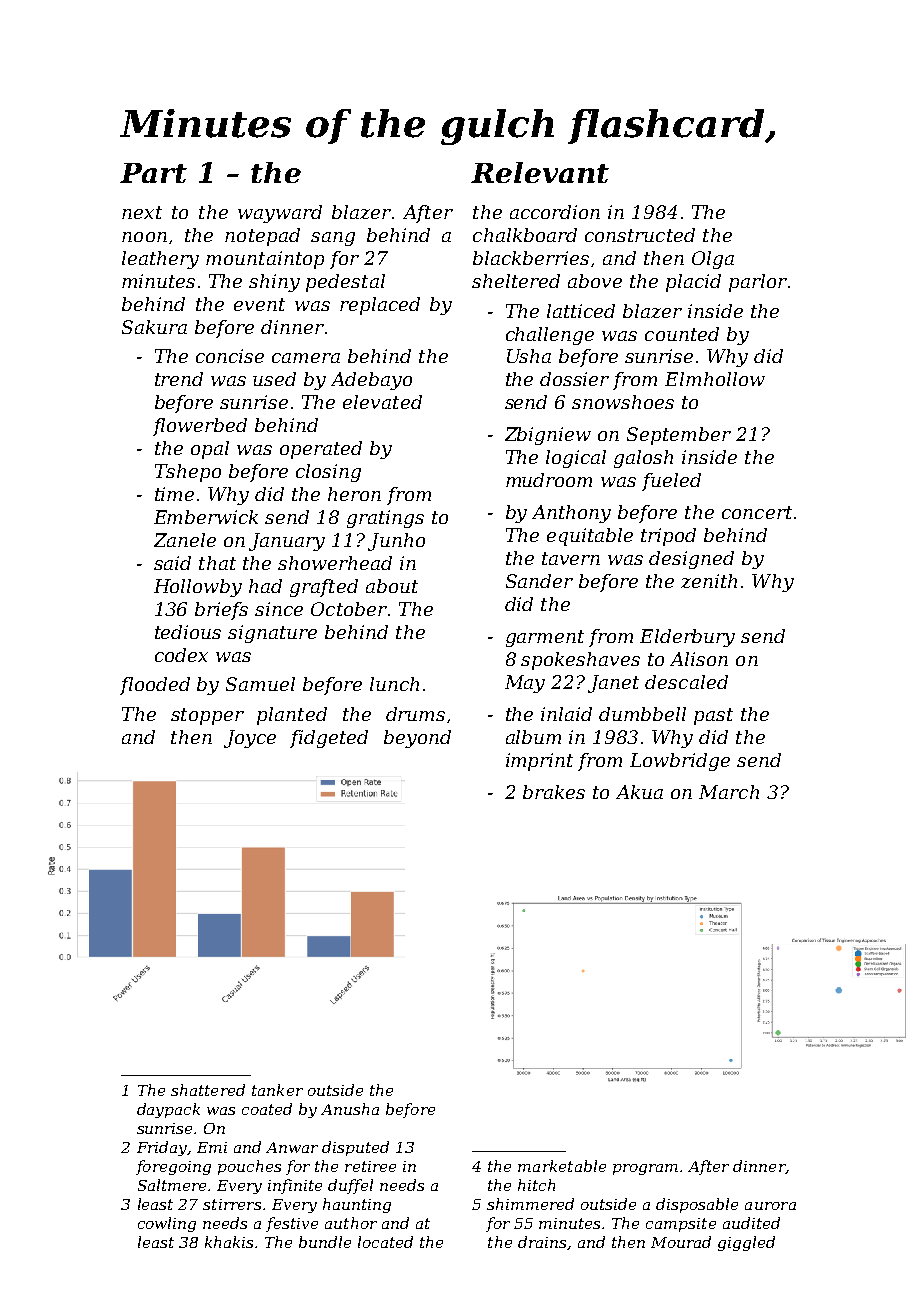 This screenshot has width=924, height=1308. Describe the element at coordinates (548, 436) in the screenshot. I see `Zbigniew` at that location.
